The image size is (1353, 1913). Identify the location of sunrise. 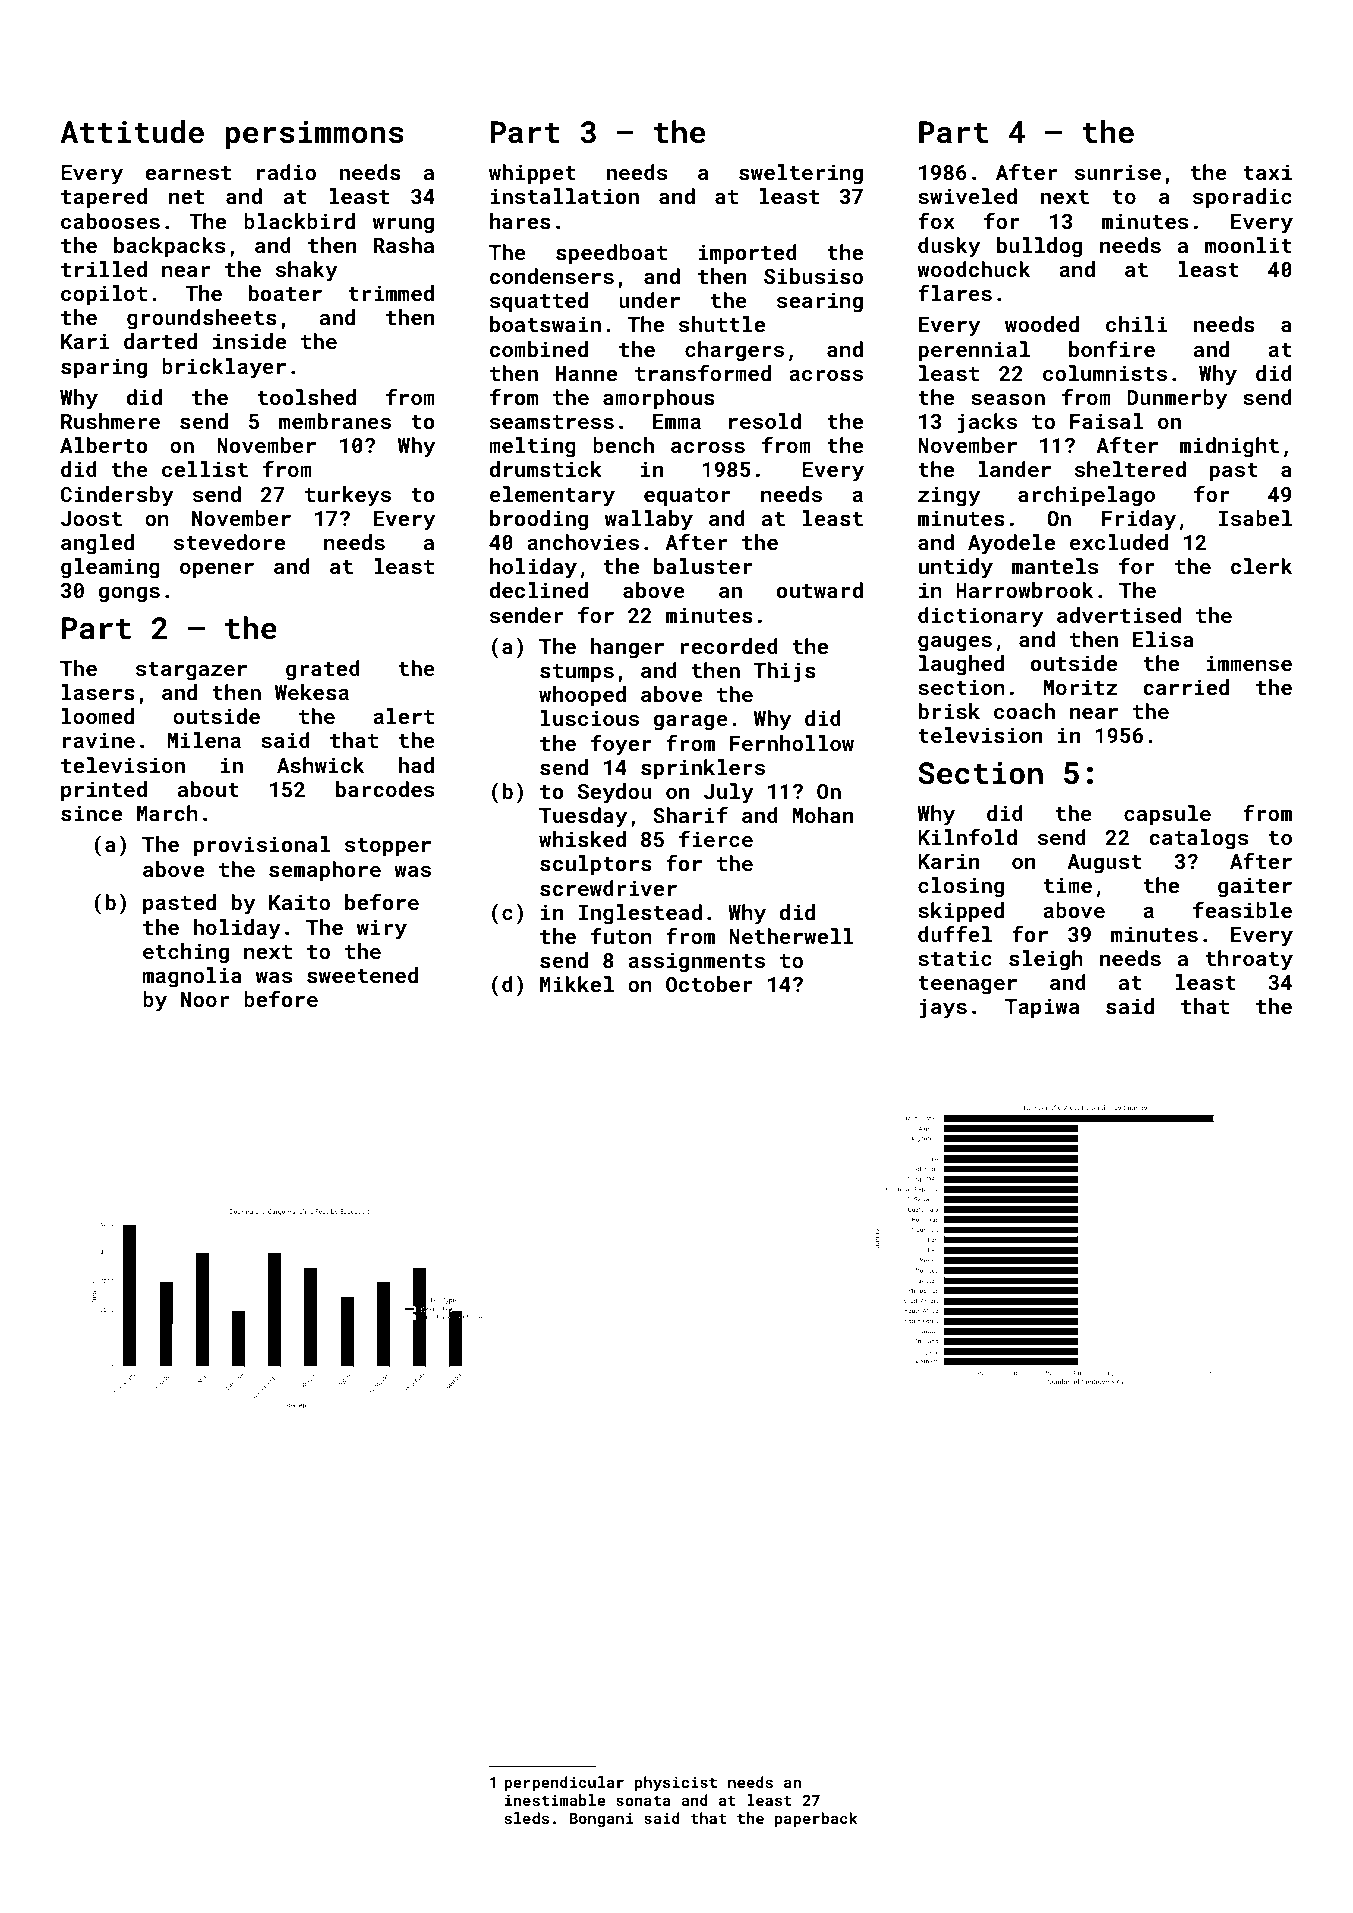
(1118, 172).
